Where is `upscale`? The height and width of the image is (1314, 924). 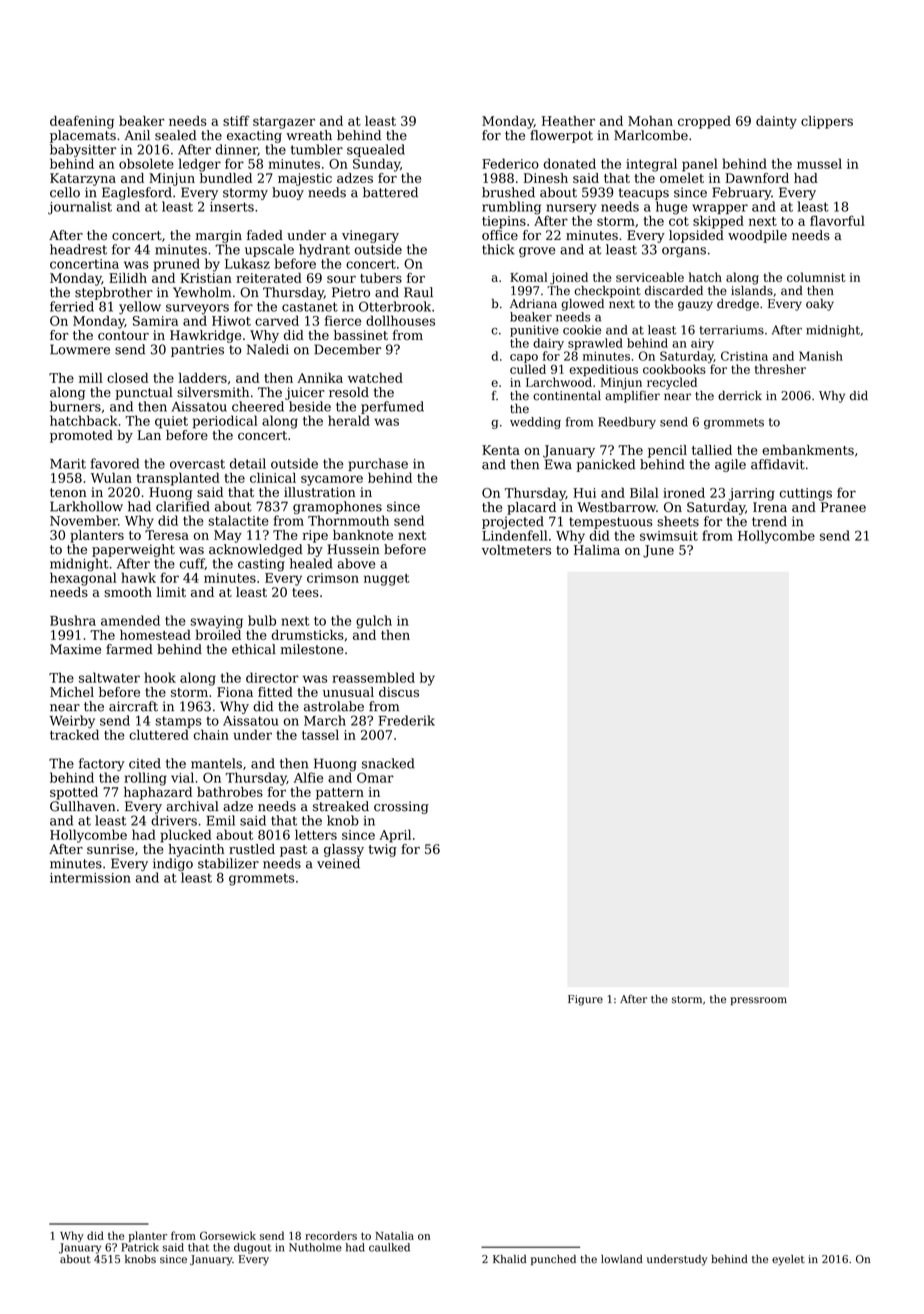
upscale is located at coordinates (269, 250).
